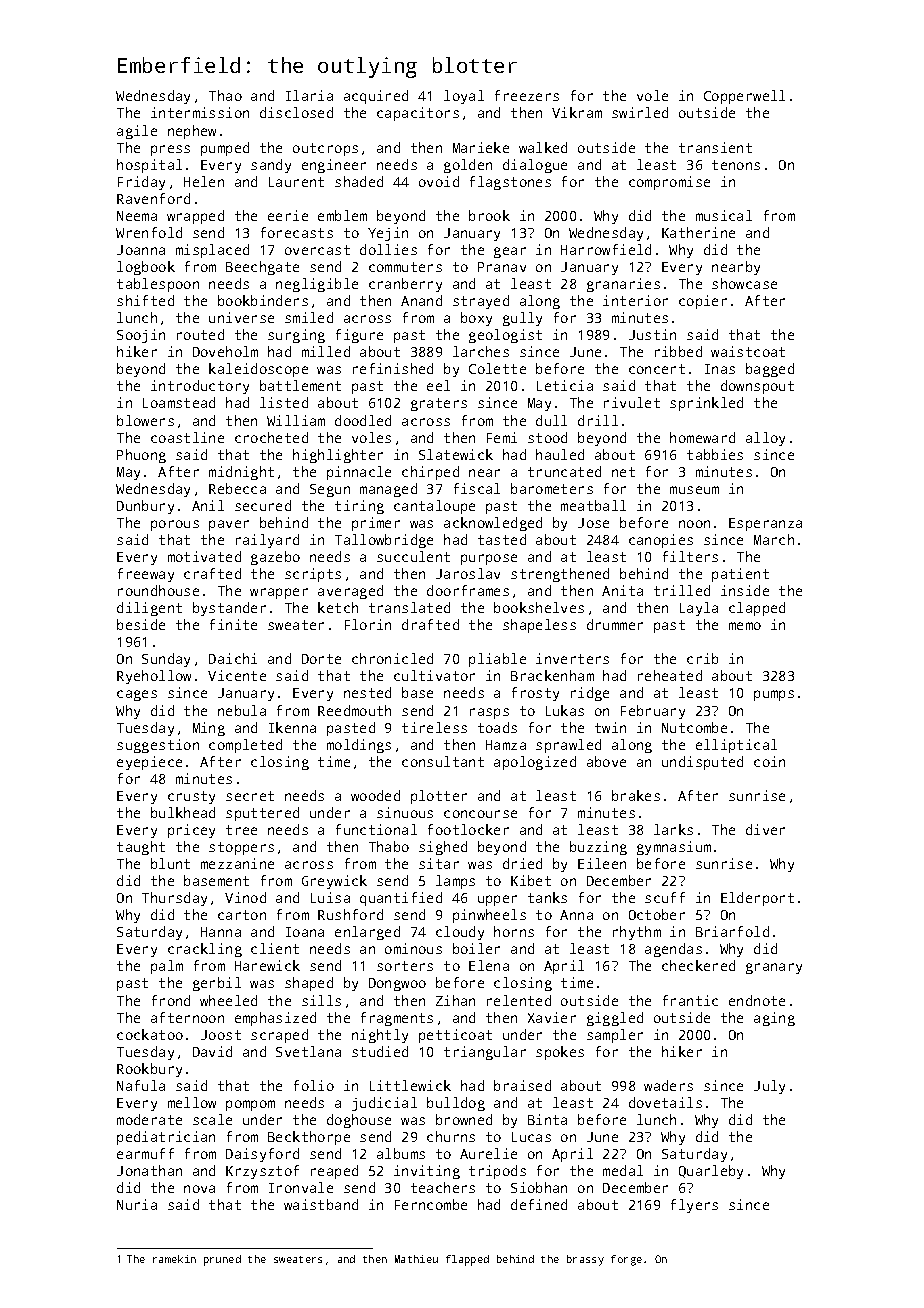 This screenshot has height=1308, width=924. What do you see at coordinates (606, 761) in the screenshot?
I see `above` at bounding box center [606, 761].
